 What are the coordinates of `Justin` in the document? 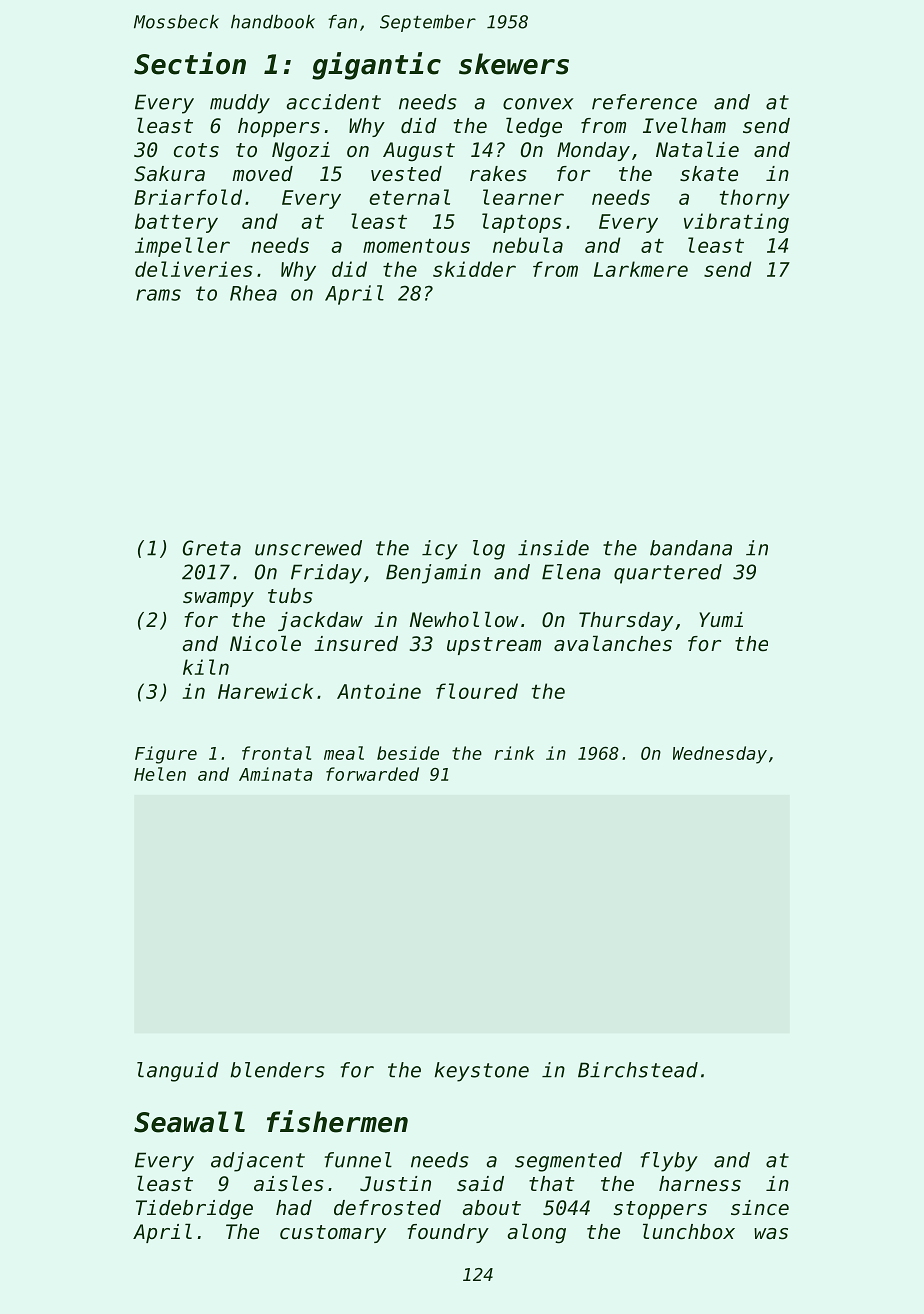 It's located at (395, 1184).
